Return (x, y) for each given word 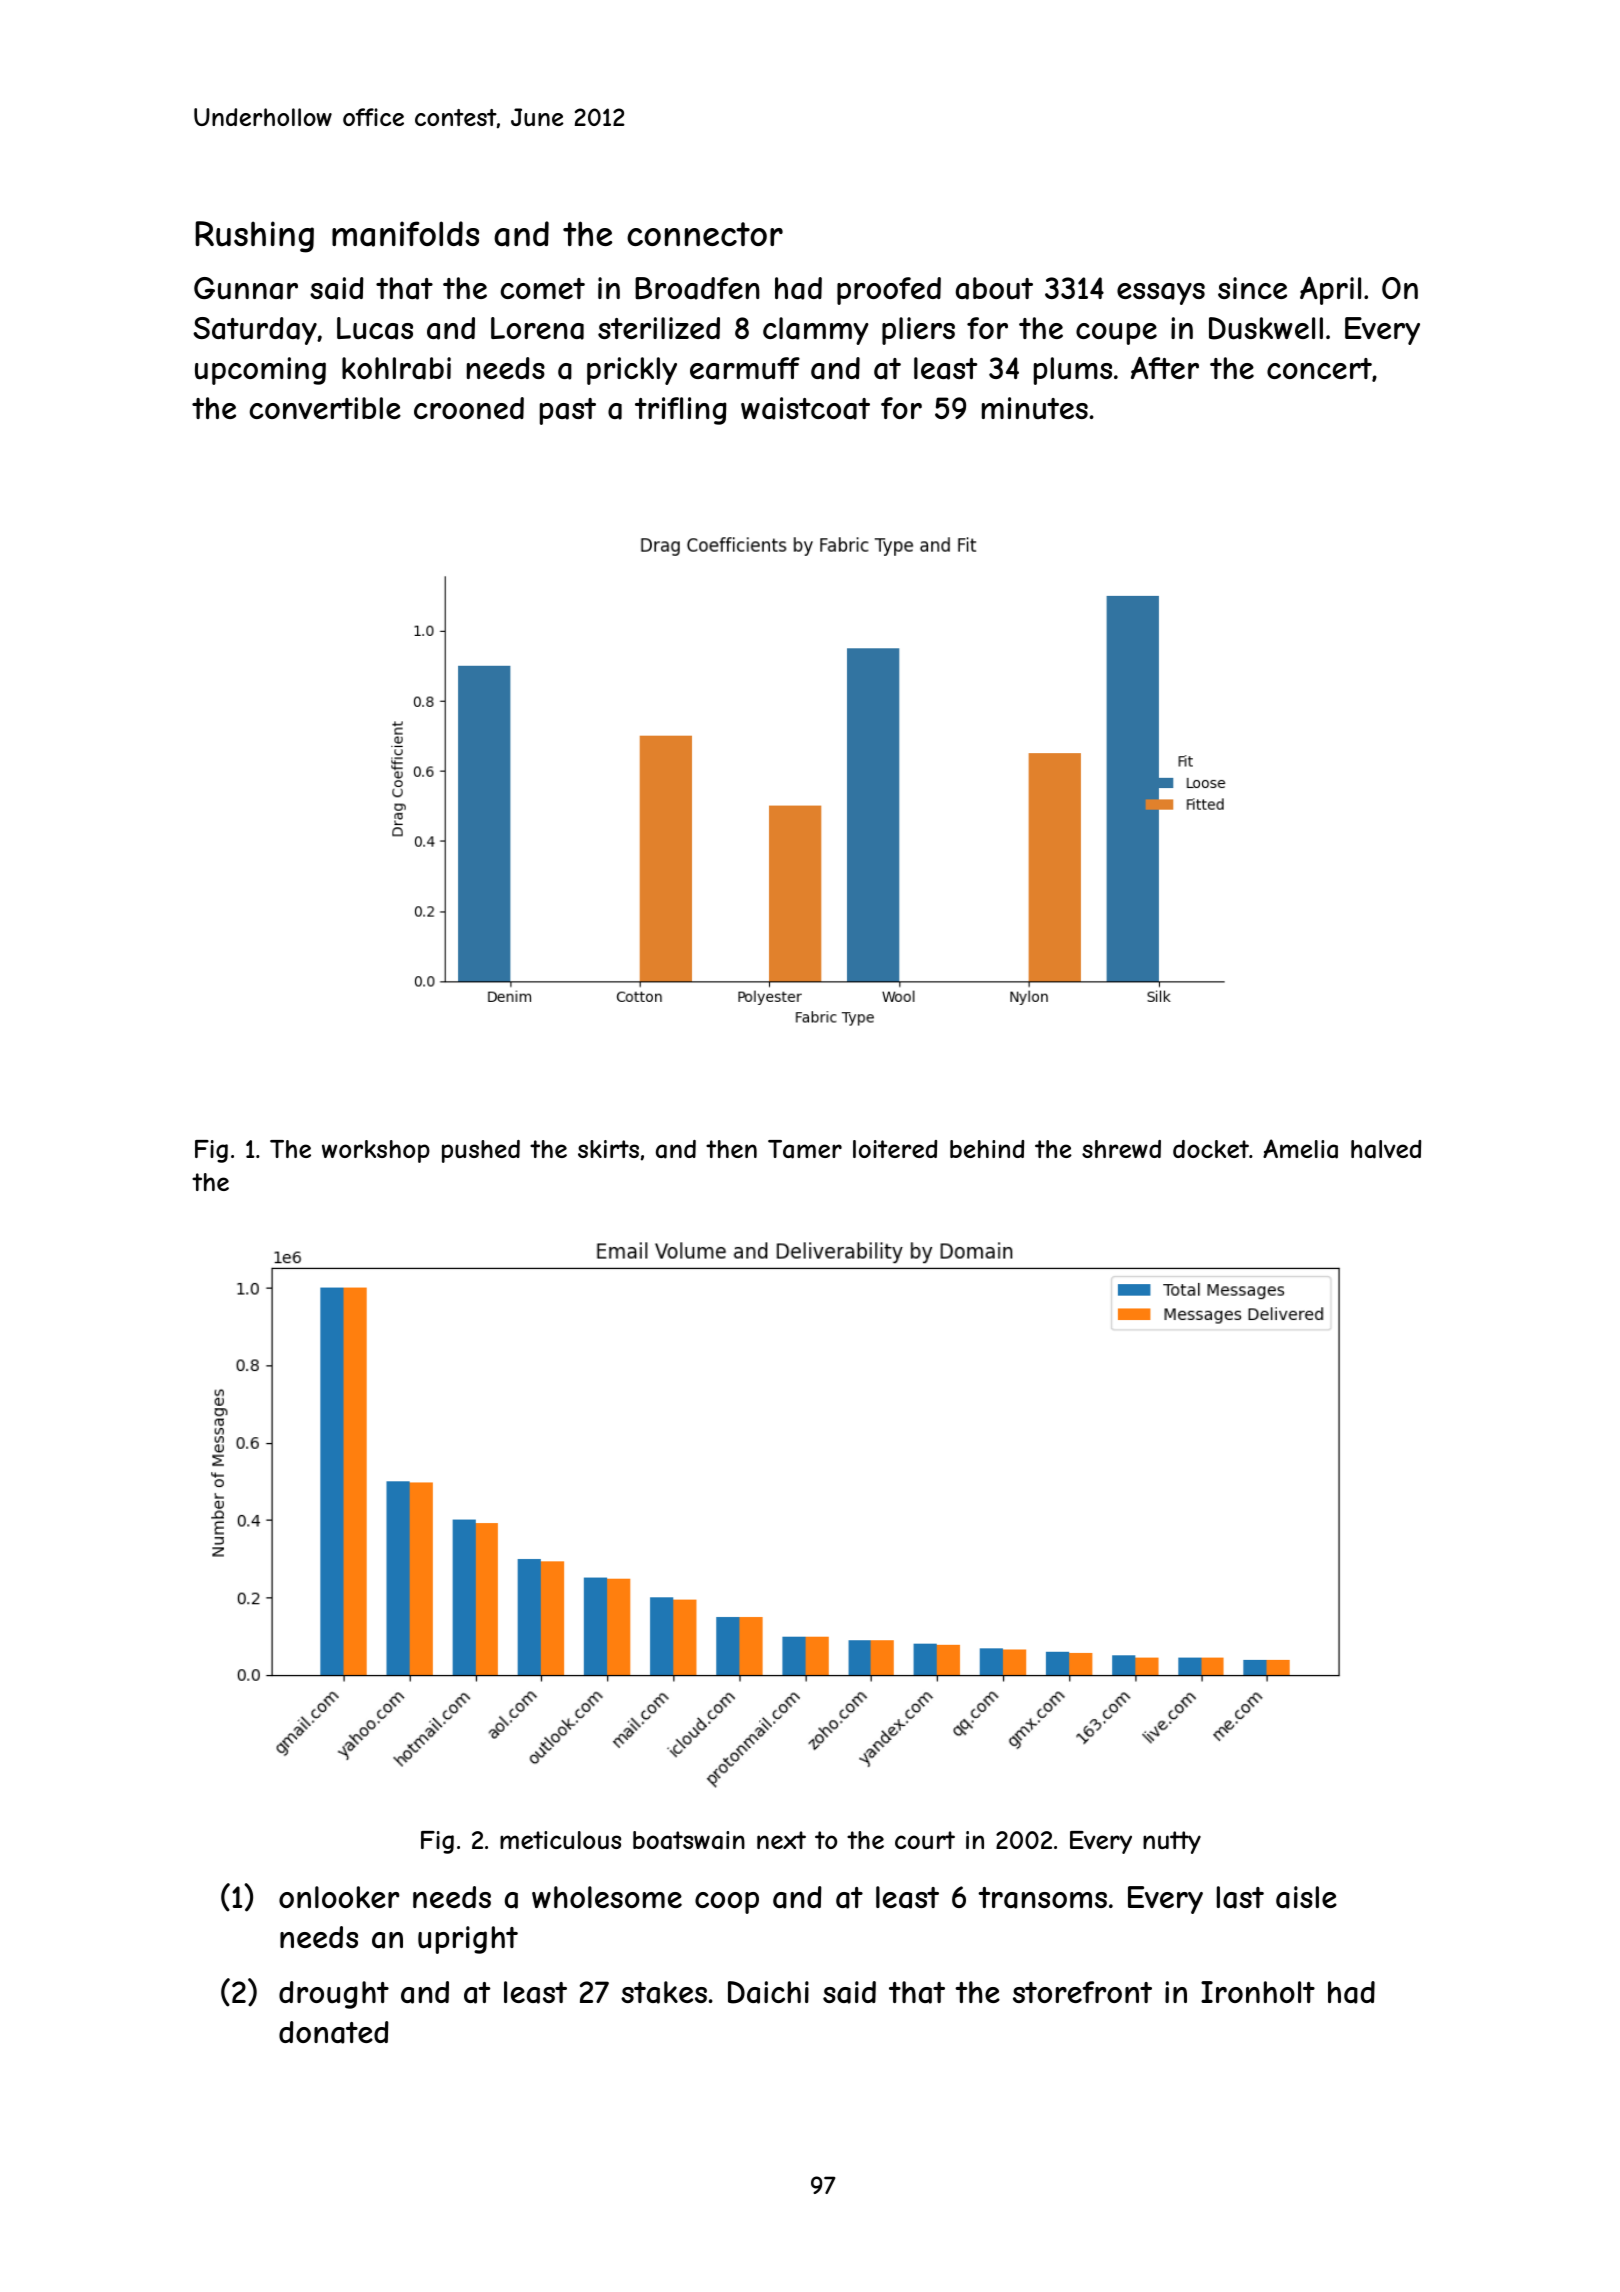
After (1165, 368)
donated (334, 2032)
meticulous (560, 1840)
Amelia (1300, 1149)
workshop (376, 1151)
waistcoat (805, 408)
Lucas (375, 328)
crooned (469, 408)
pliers (918, 331)
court (925, 1840)
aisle (1306, 1897)
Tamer (805, 1149)
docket (1211, 1149)
